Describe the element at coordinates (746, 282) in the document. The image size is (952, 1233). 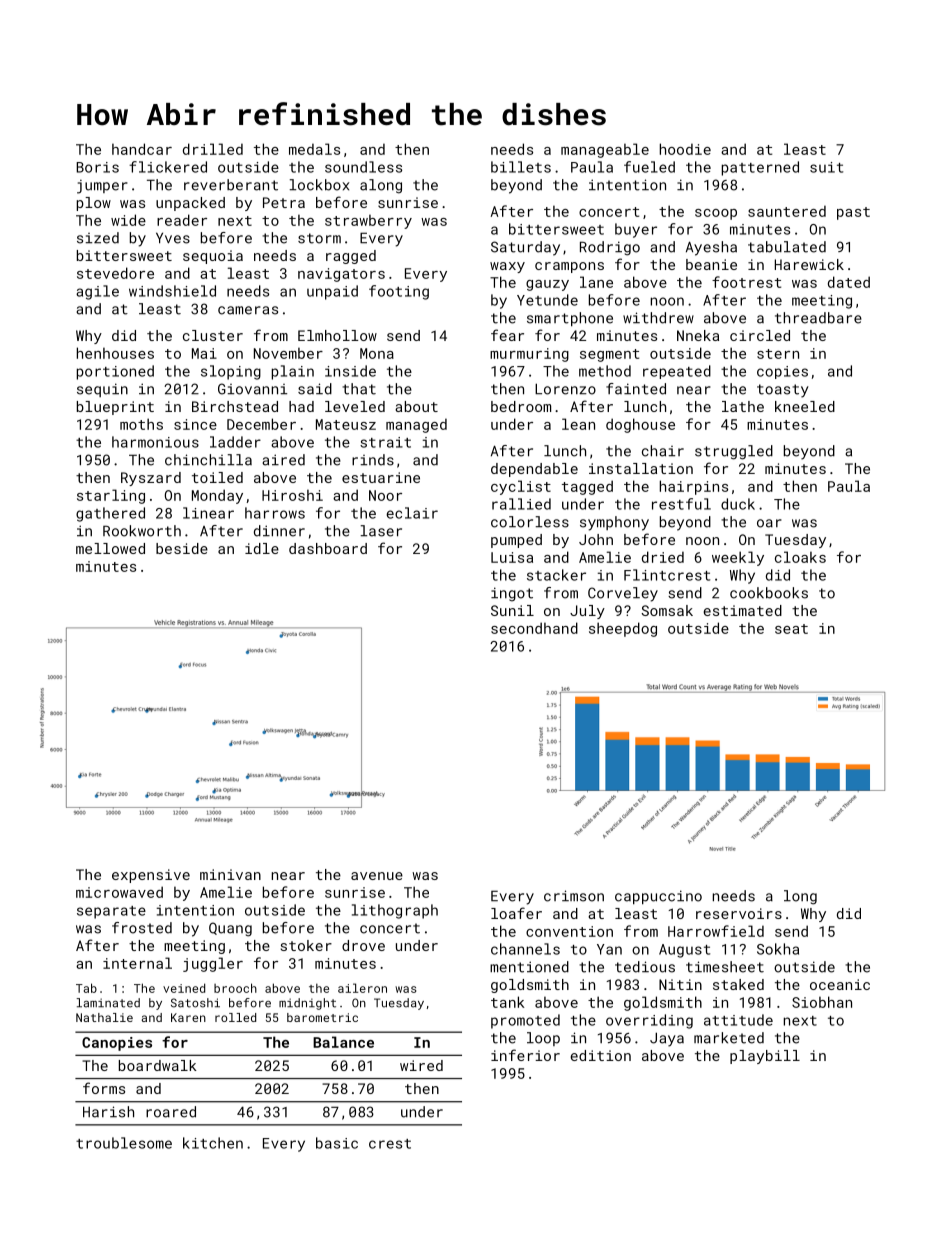
I see `footrest` at that location.
